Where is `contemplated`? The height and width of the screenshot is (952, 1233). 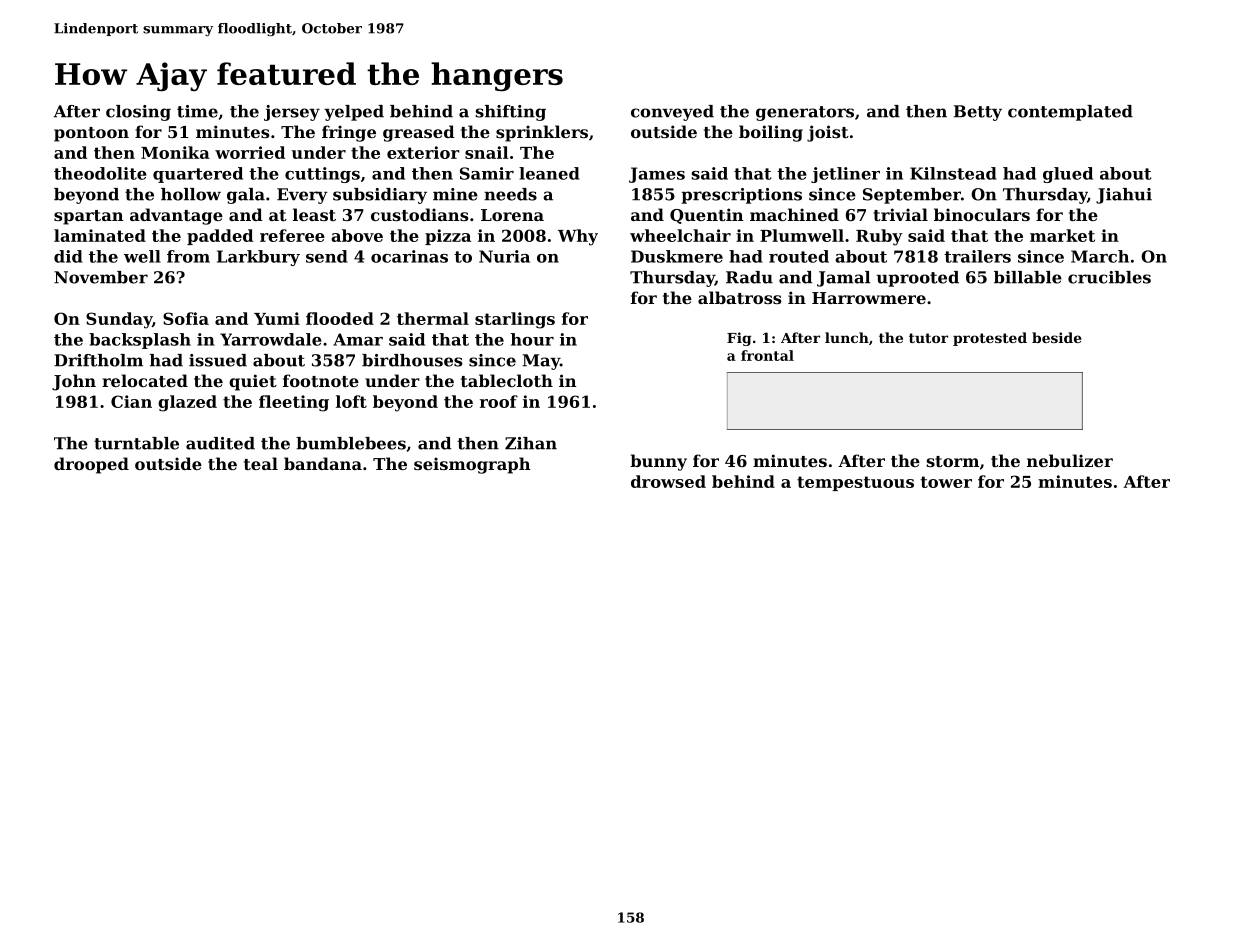
contemplated is located at coordinates (1070, 113).
